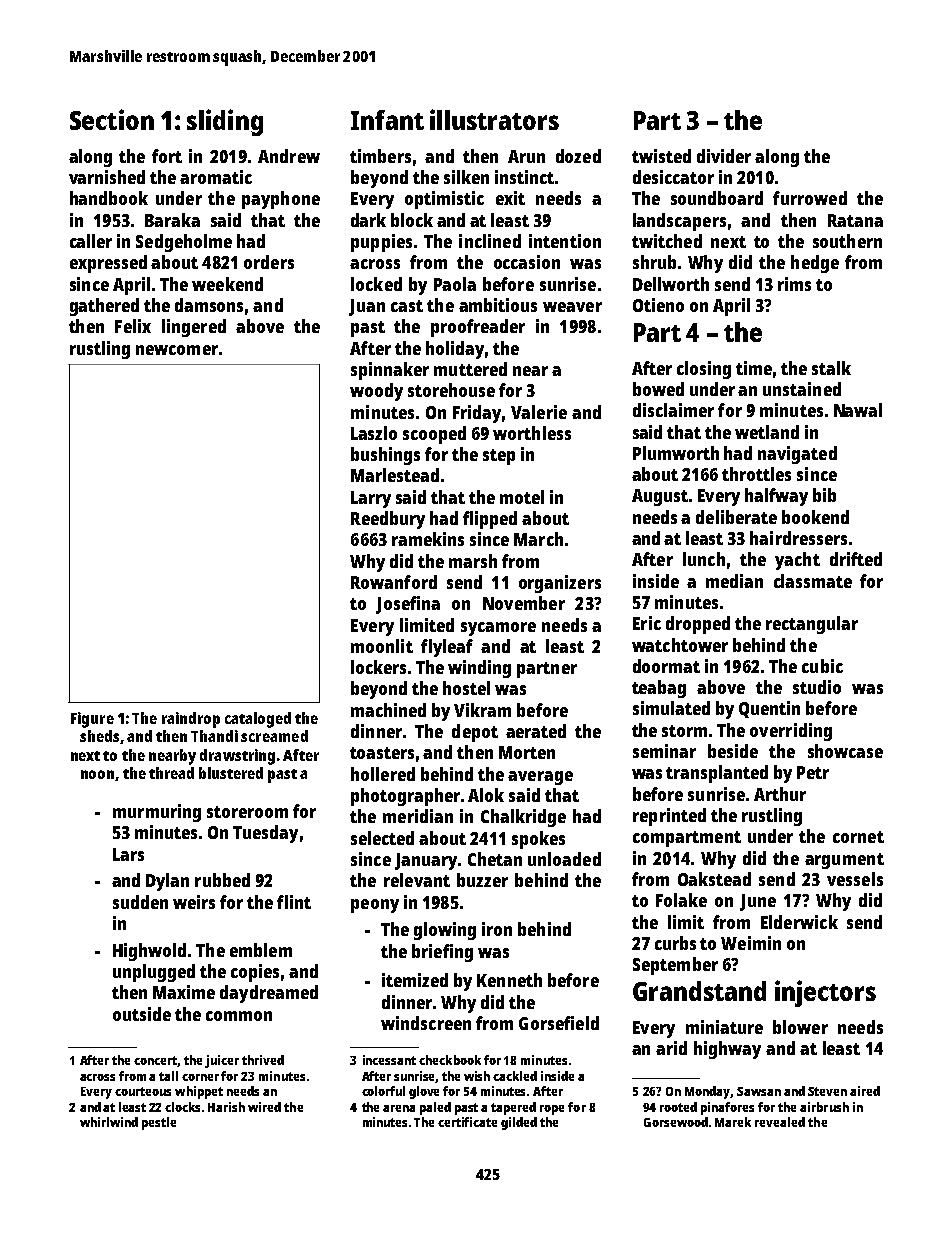 Image resolution: width=952 pixels, height=1233 pixels. What do you see at coordinates (736, 517) in the screenshot?
I see `deliberate` at bounding box center [736, 517].
